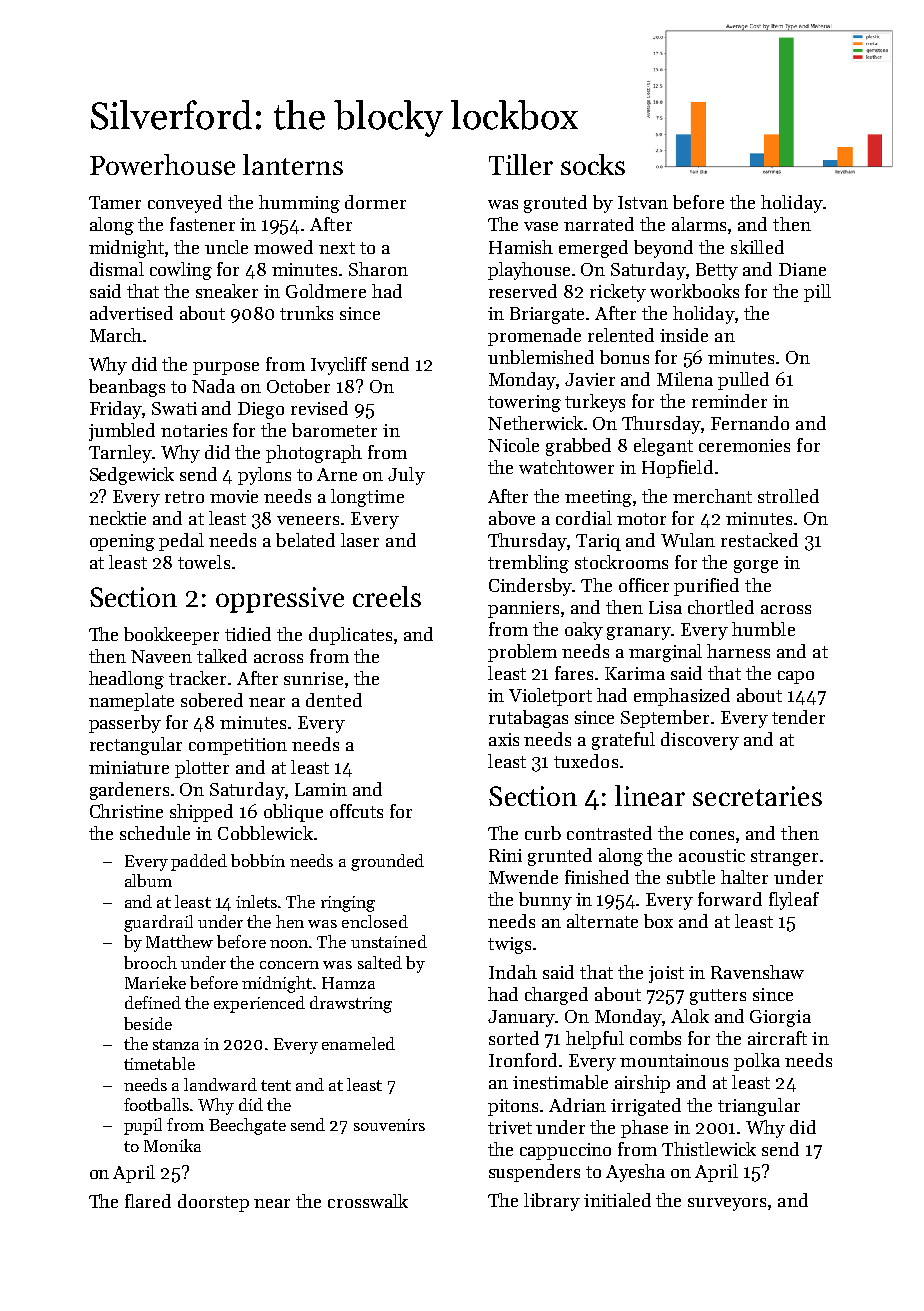 This screenshot has height=1311, width=924. What do you see at coordinates (759, 540) in the screenshot?
I see `restacked` at bounding box center [759, 540].
